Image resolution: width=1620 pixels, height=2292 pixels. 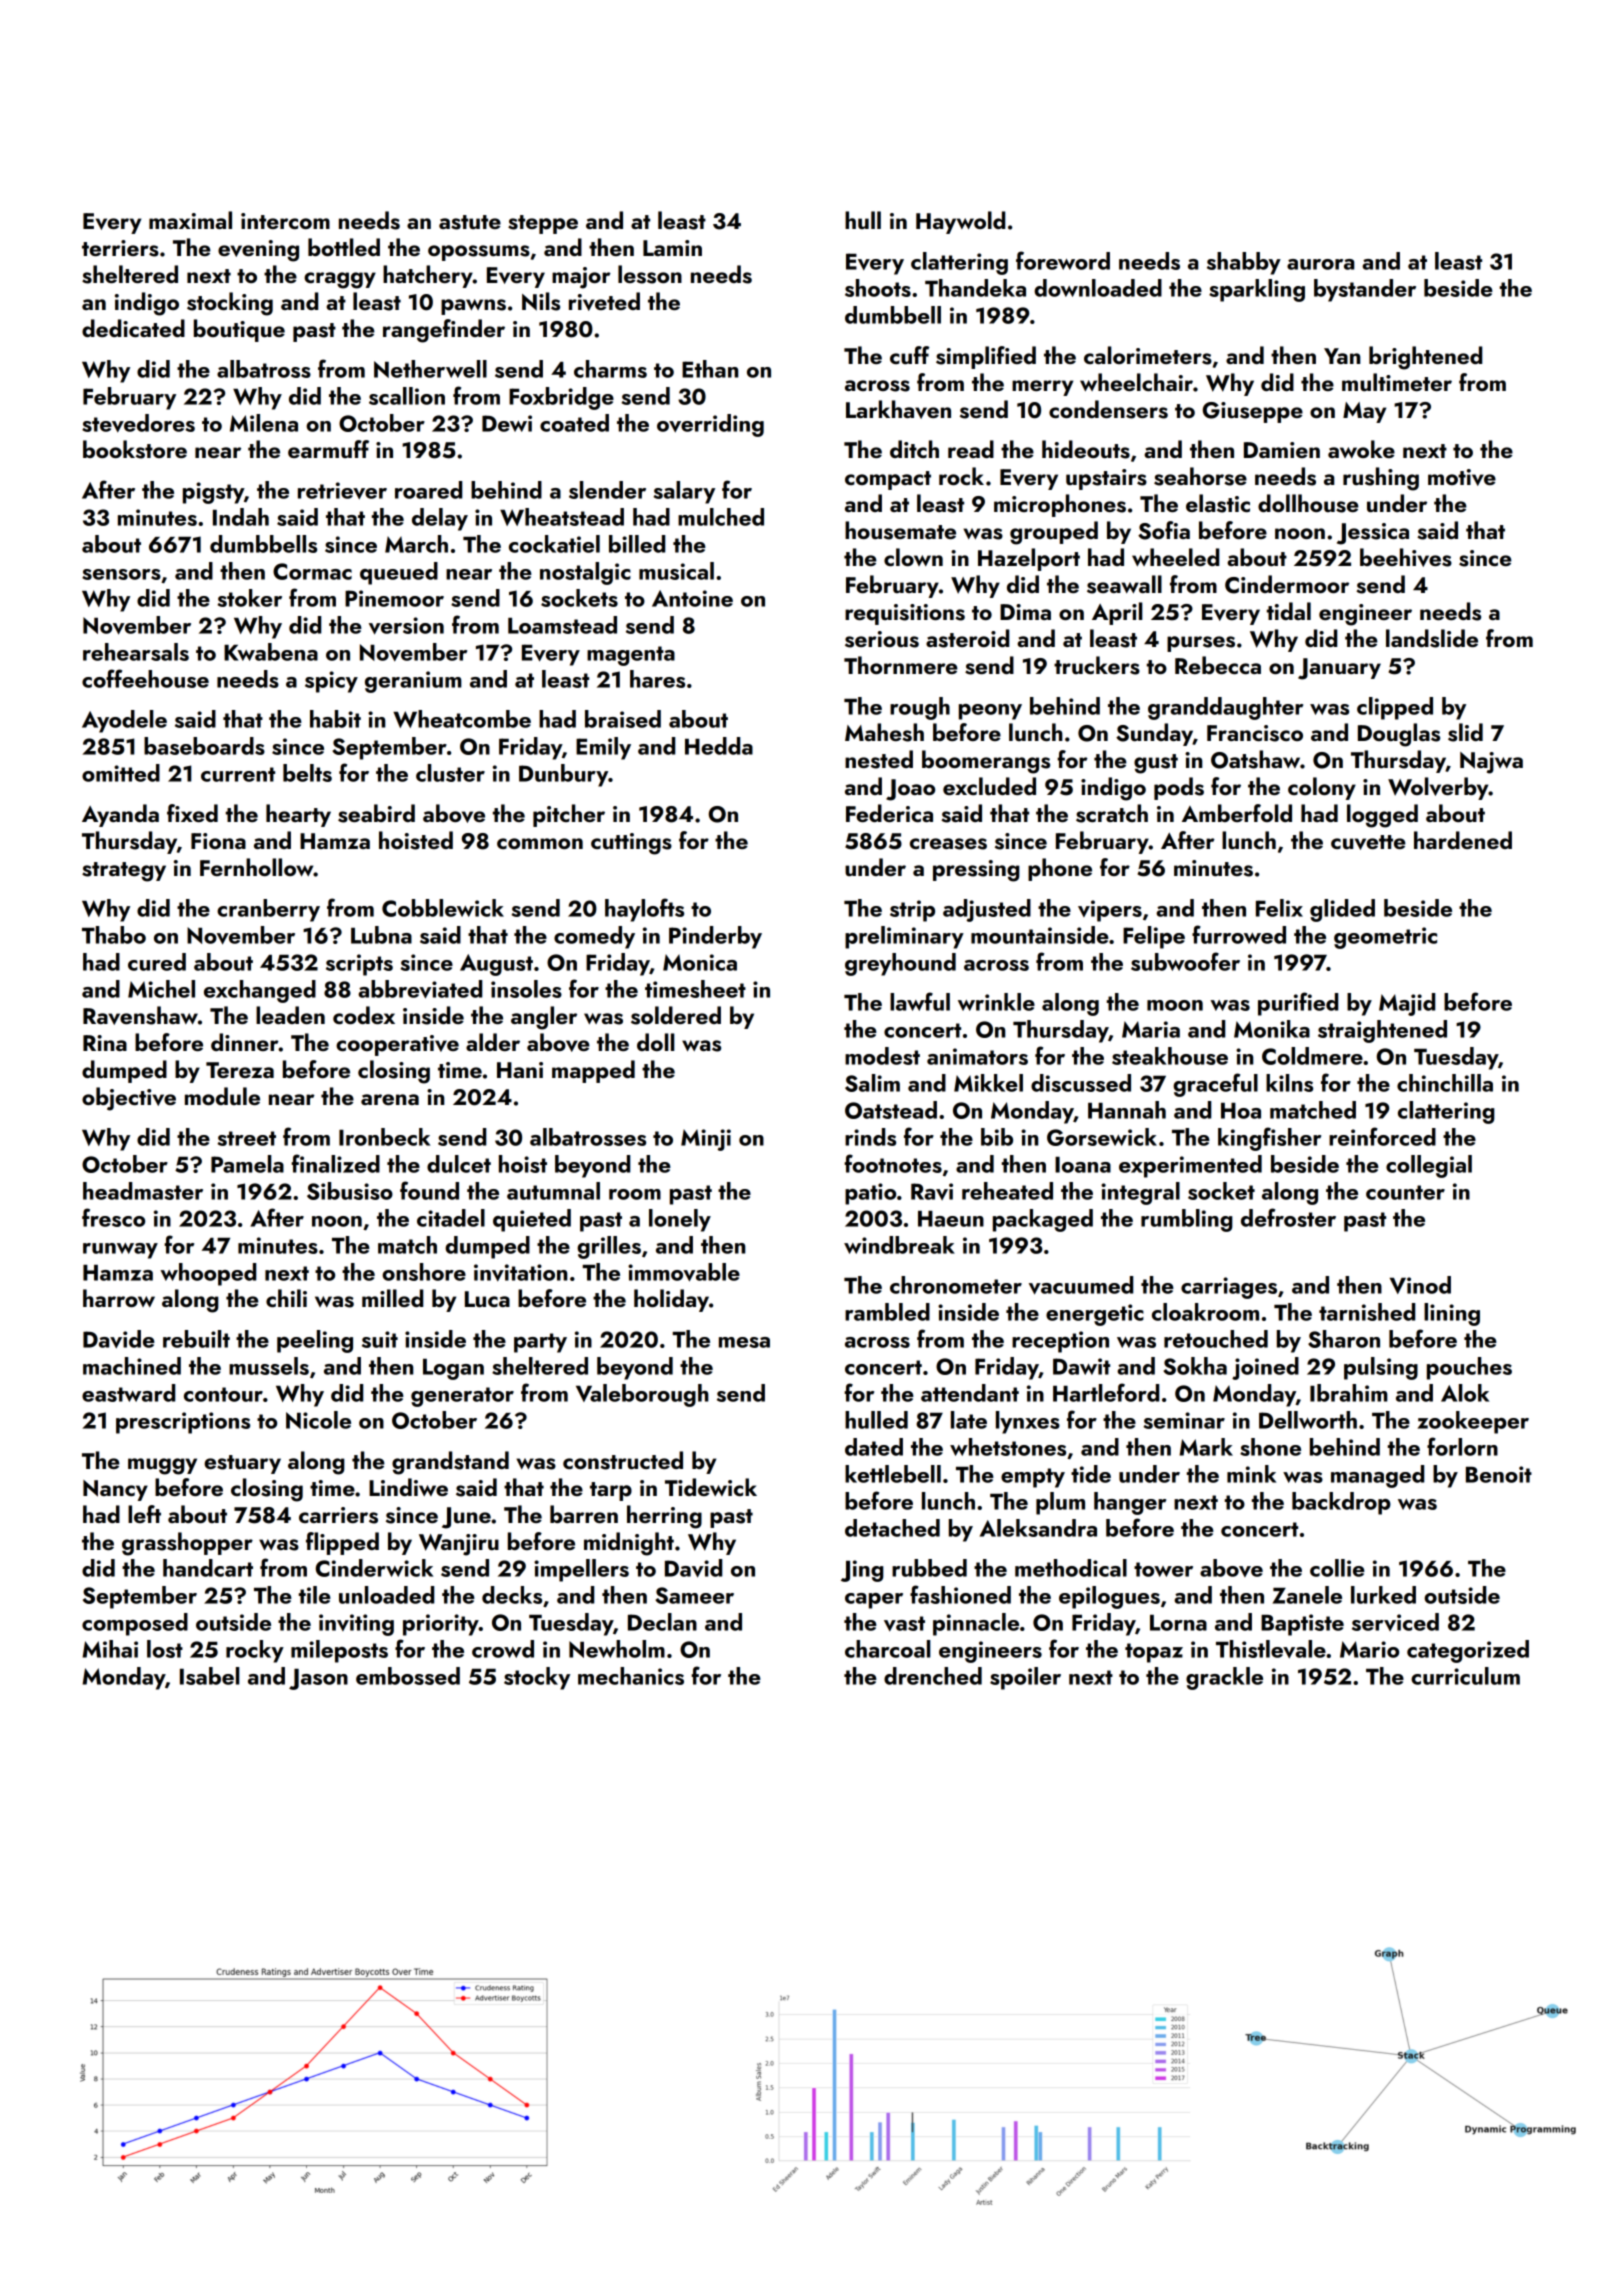 I want to click on pouches, so click(x=1469, y=1368).
